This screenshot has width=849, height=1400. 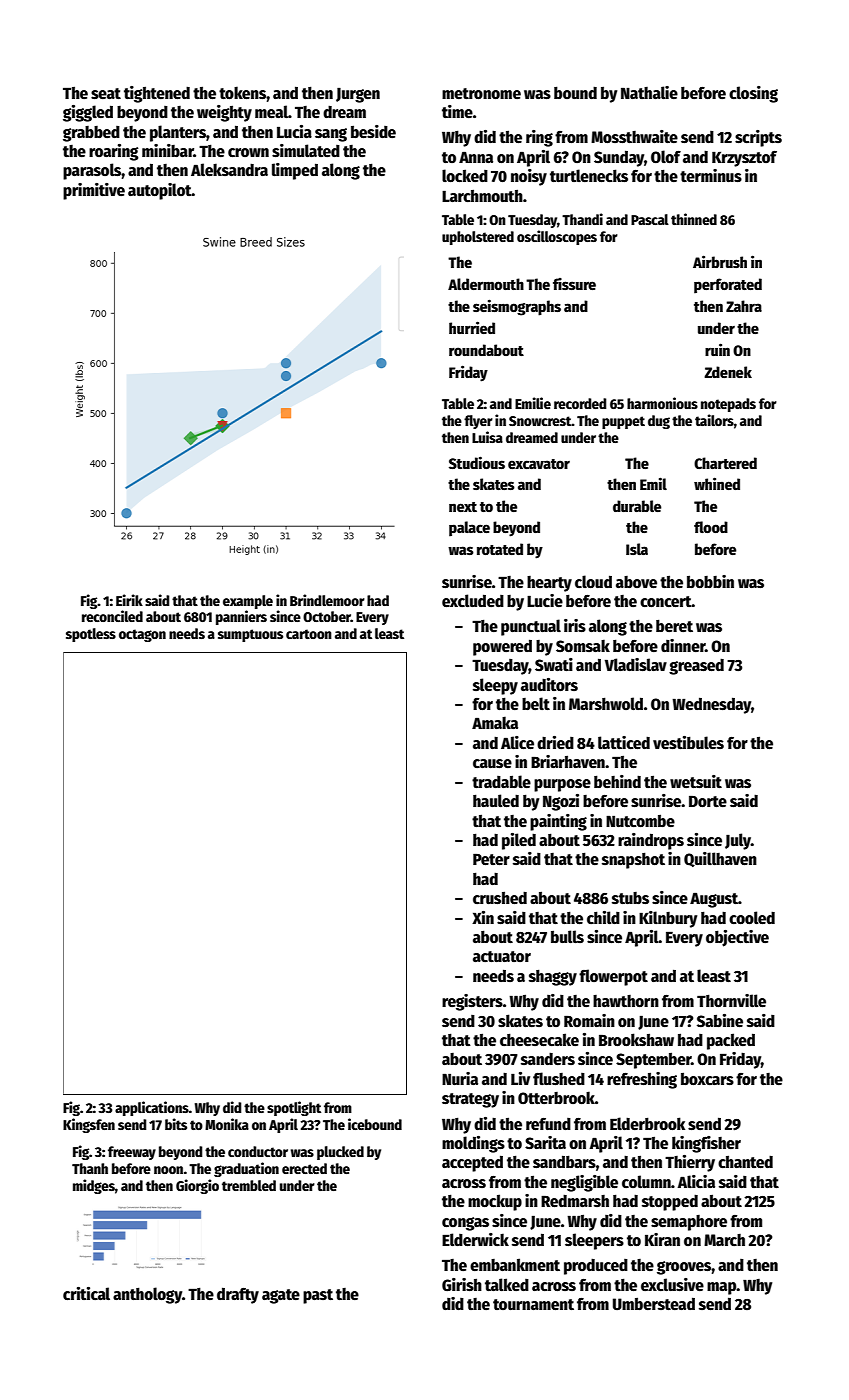 What do you see at coordinates (753, 94) in the screenshot?
I see `closing` at bounding box center [753, 94].
